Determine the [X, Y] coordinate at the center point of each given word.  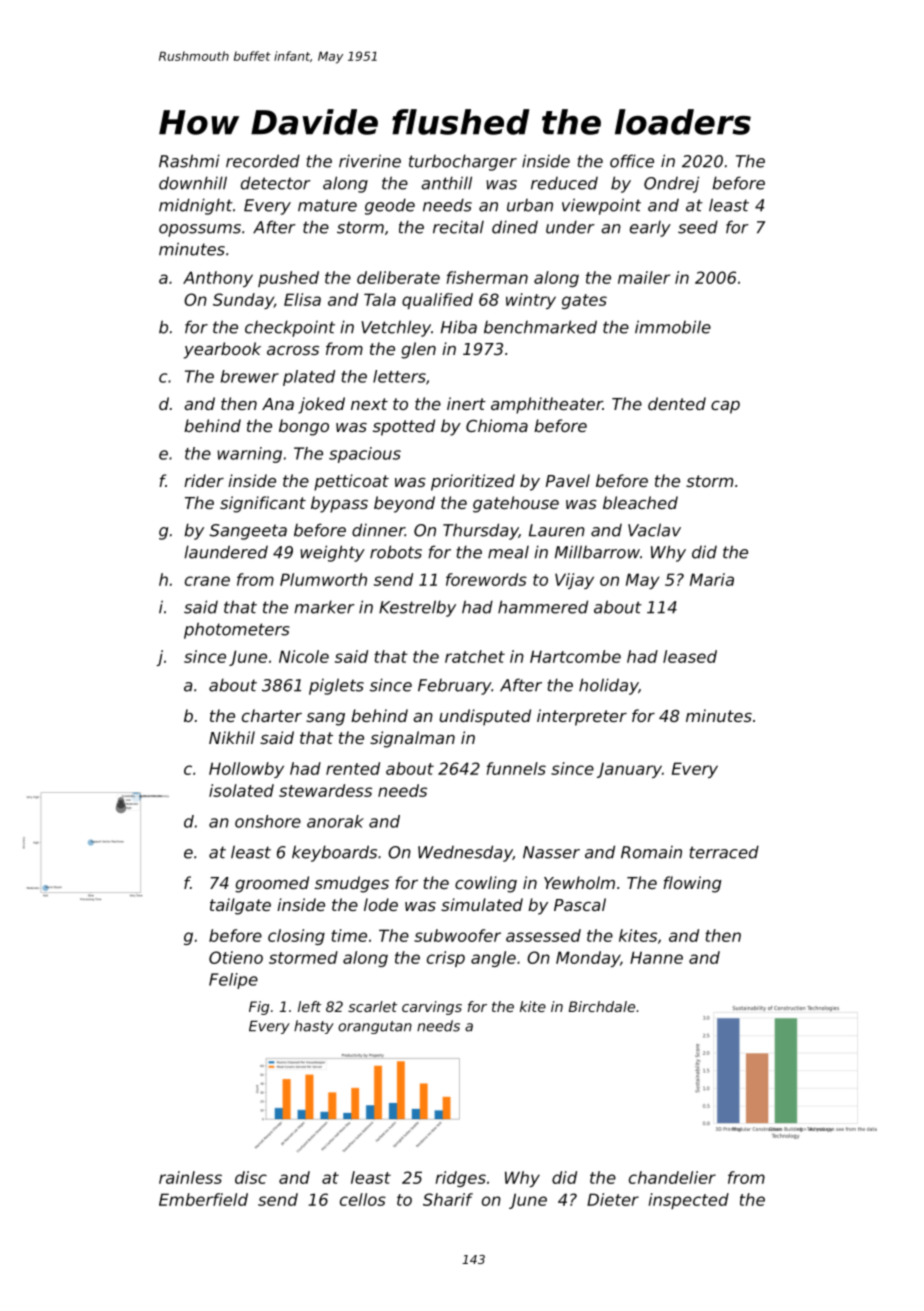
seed [698, 227]
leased [690, 656]
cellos [363, 1199]
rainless [190, 1177]
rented [353, 768]
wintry [531, 301]
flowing [692, 884]
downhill [193, 183]
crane [207, 581]
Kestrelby [417, 608]
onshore [268, 821]
